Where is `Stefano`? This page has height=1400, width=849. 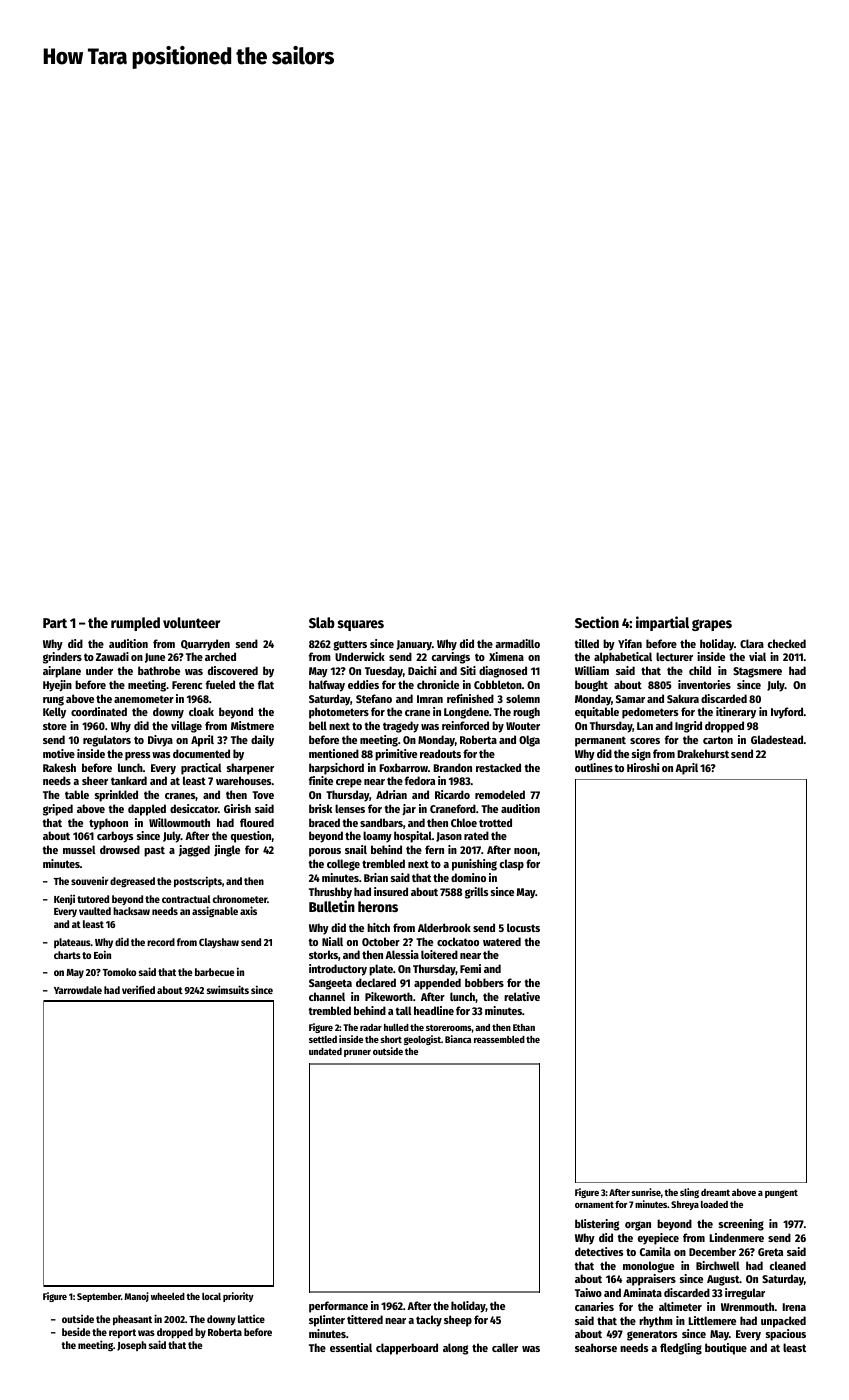
Stefano is located at coordinates (374, 698).
